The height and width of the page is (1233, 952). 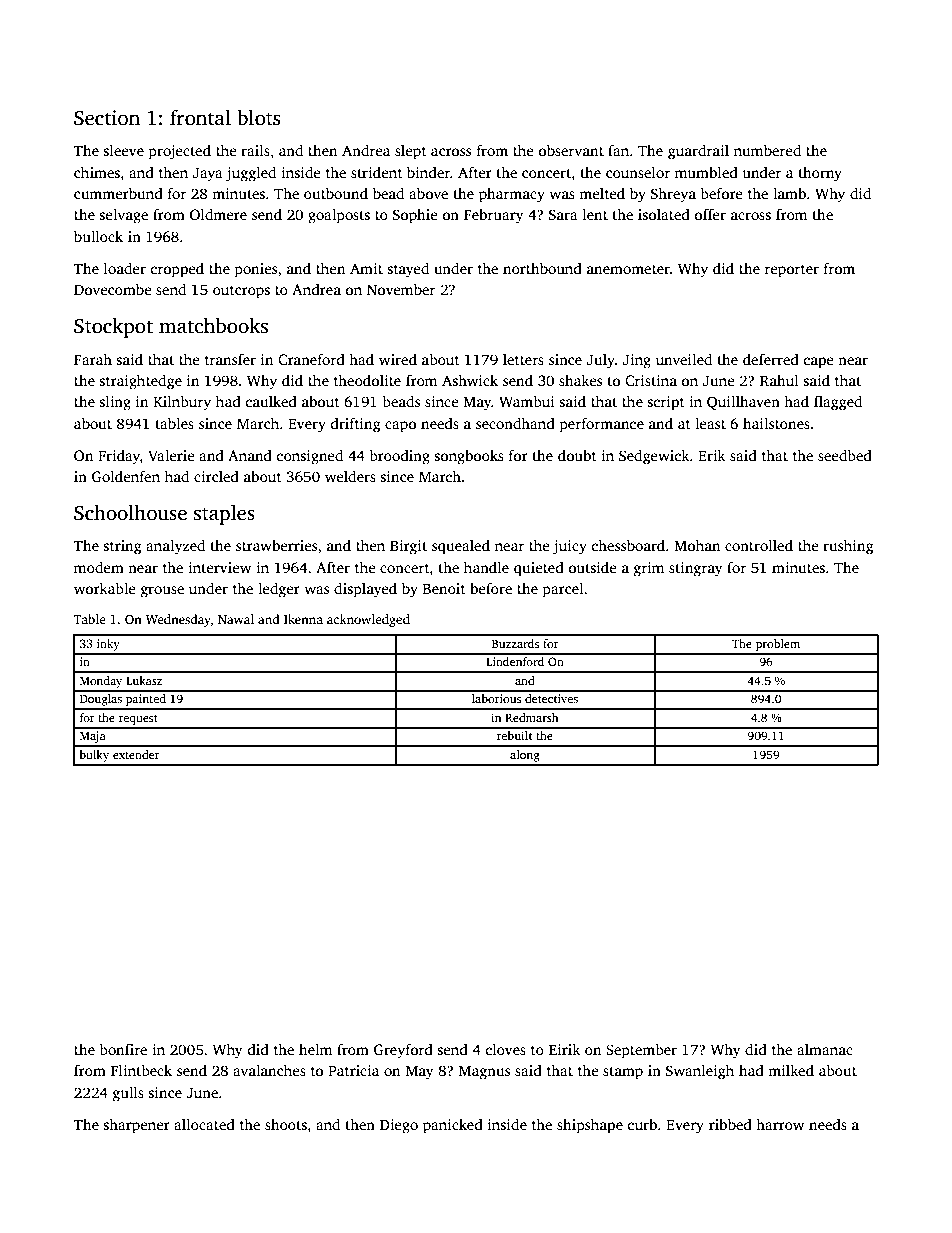 What do you see at coordinates (286, 1124) in the page?
I see `shoots` at bounding box center [286, 1124].
